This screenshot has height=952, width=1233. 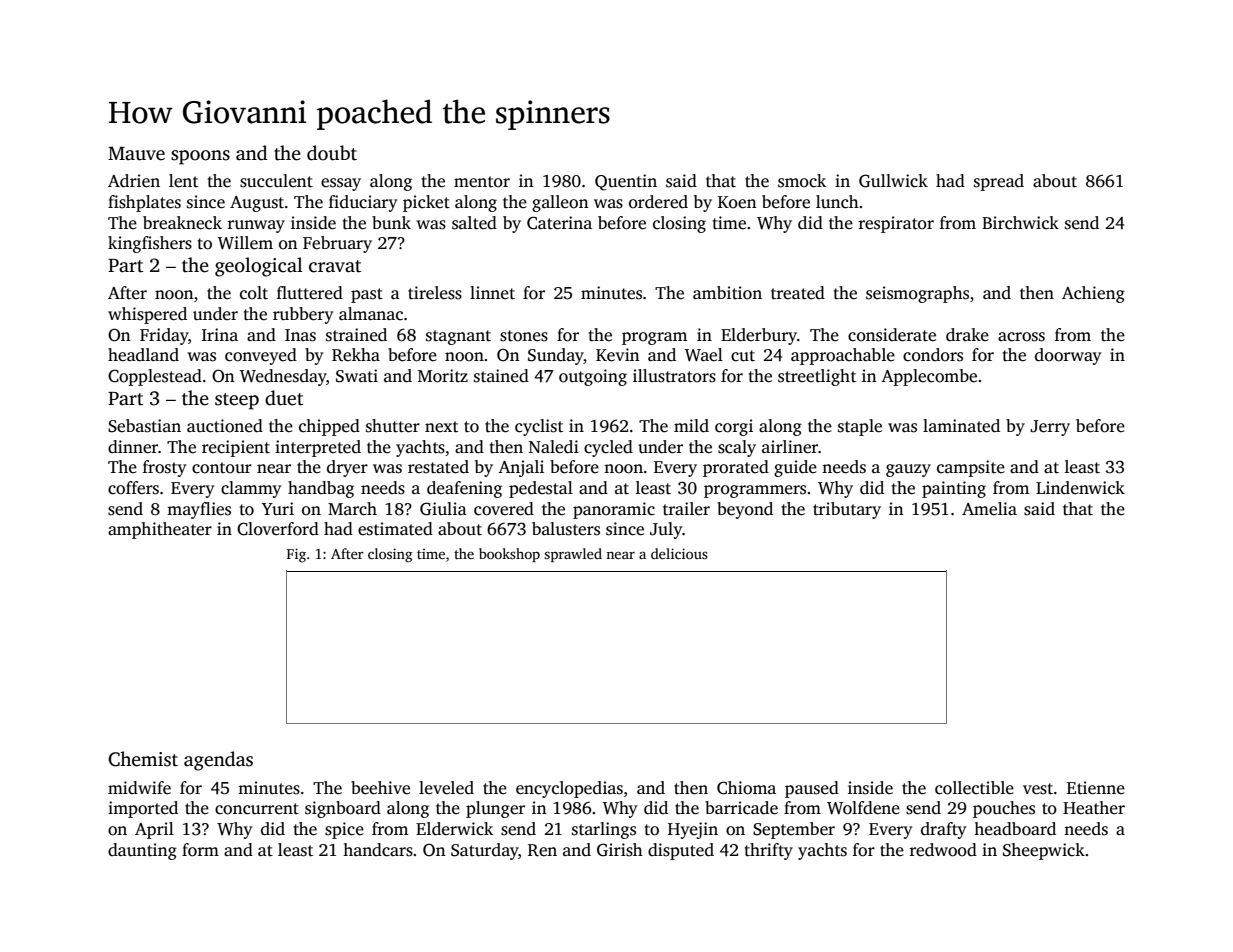 I want to click on Saturday, so click(x=485, y=851).
